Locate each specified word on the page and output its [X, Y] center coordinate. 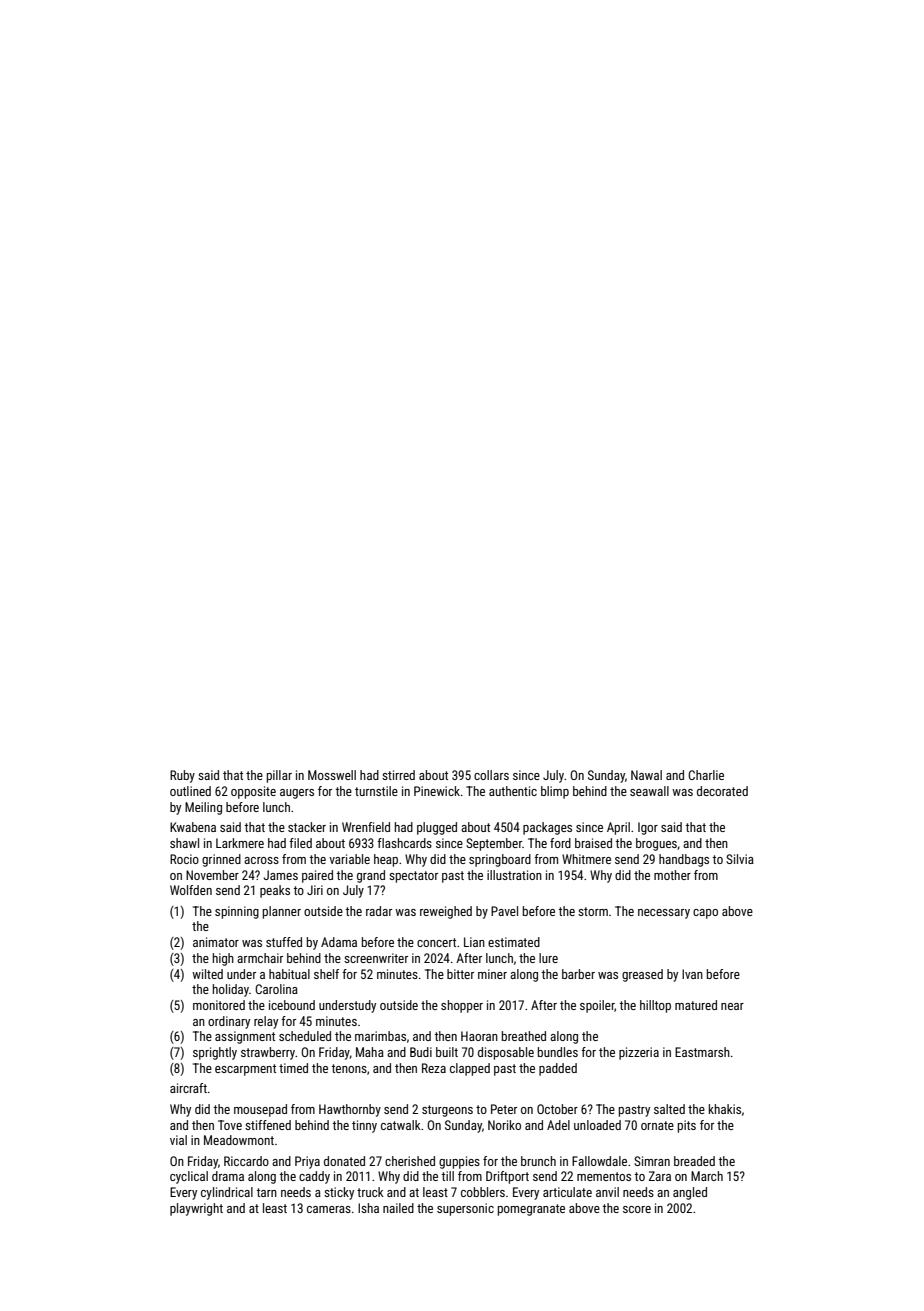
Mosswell [332, 775]
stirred [398, 775]
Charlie [706, 775]
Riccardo [246, 1161]
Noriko [504, 1125]
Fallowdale [599, 1161]
